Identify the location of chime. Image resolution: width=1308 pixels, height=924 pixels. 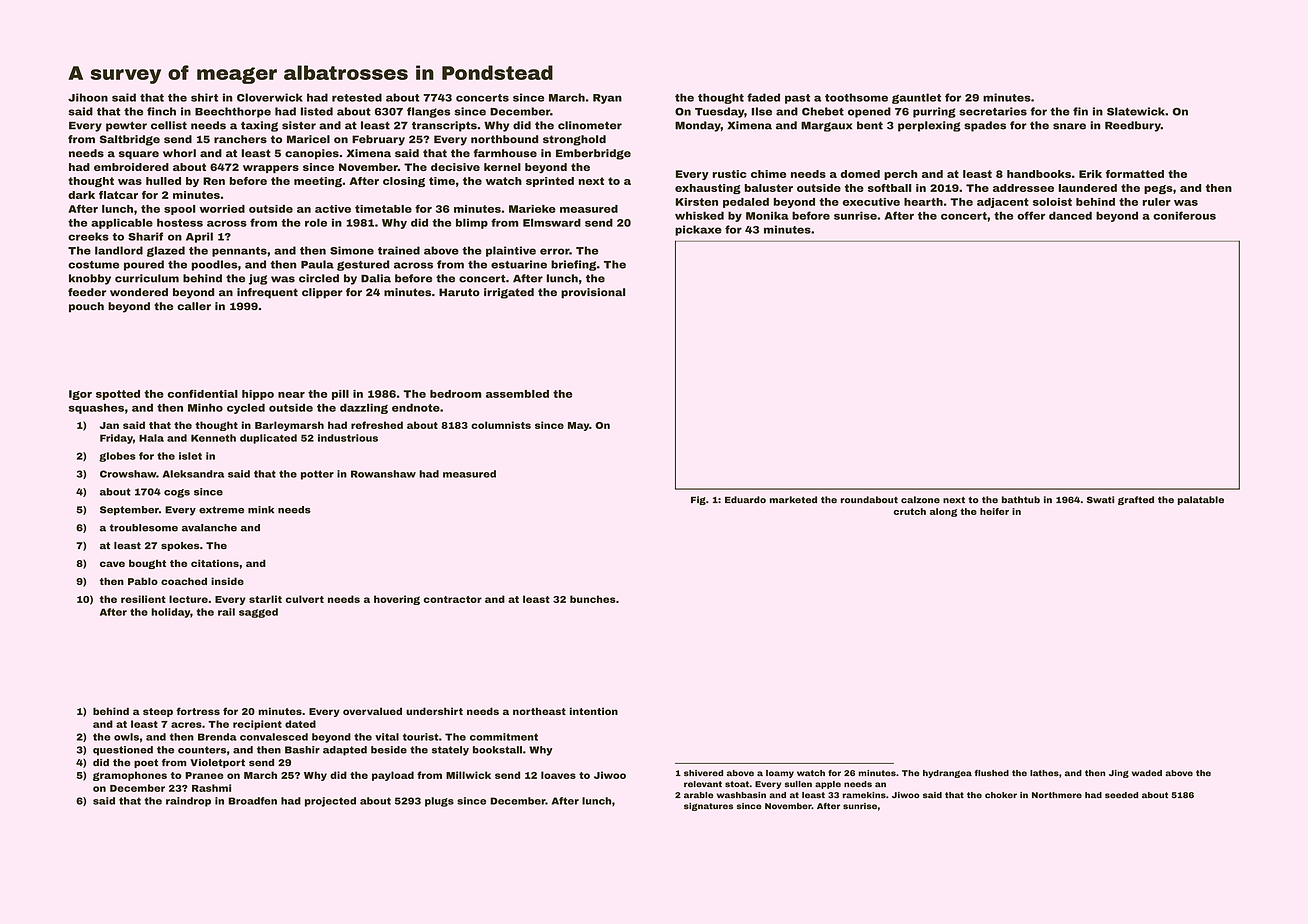
(768, 174).
